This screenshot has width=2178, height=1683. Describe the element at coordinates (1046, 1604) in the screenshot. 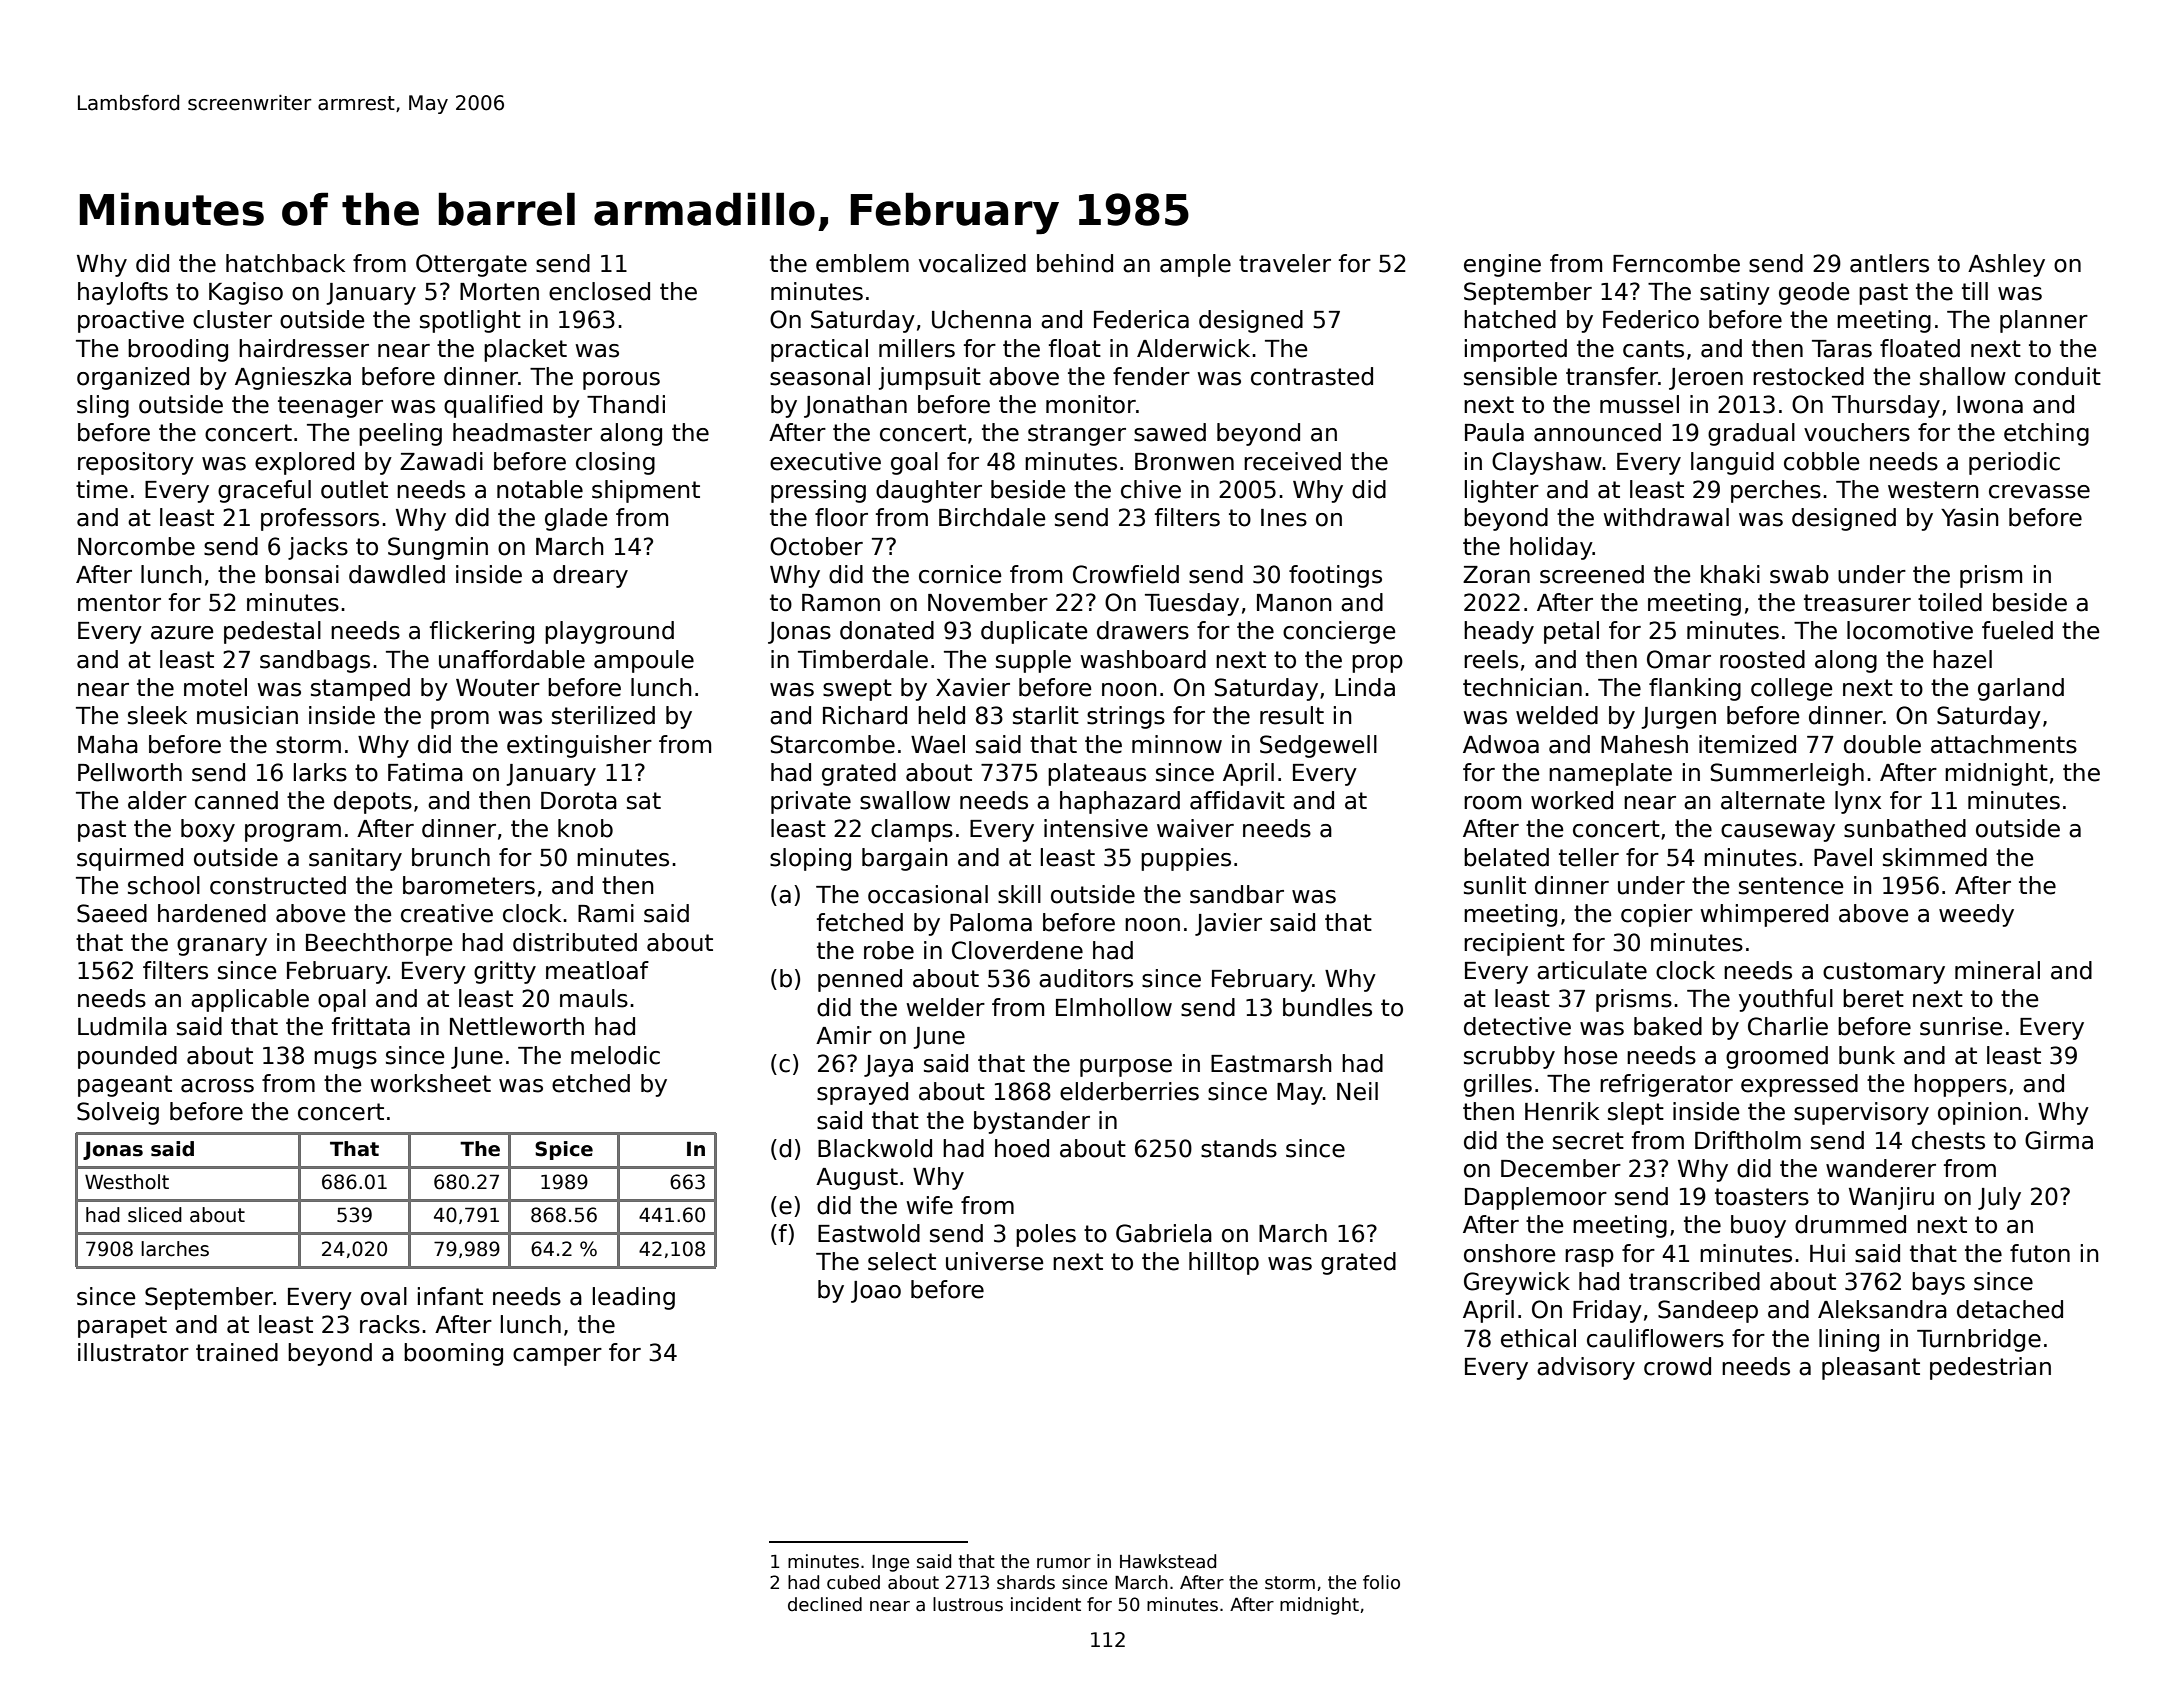

I see `incident` at that location.
